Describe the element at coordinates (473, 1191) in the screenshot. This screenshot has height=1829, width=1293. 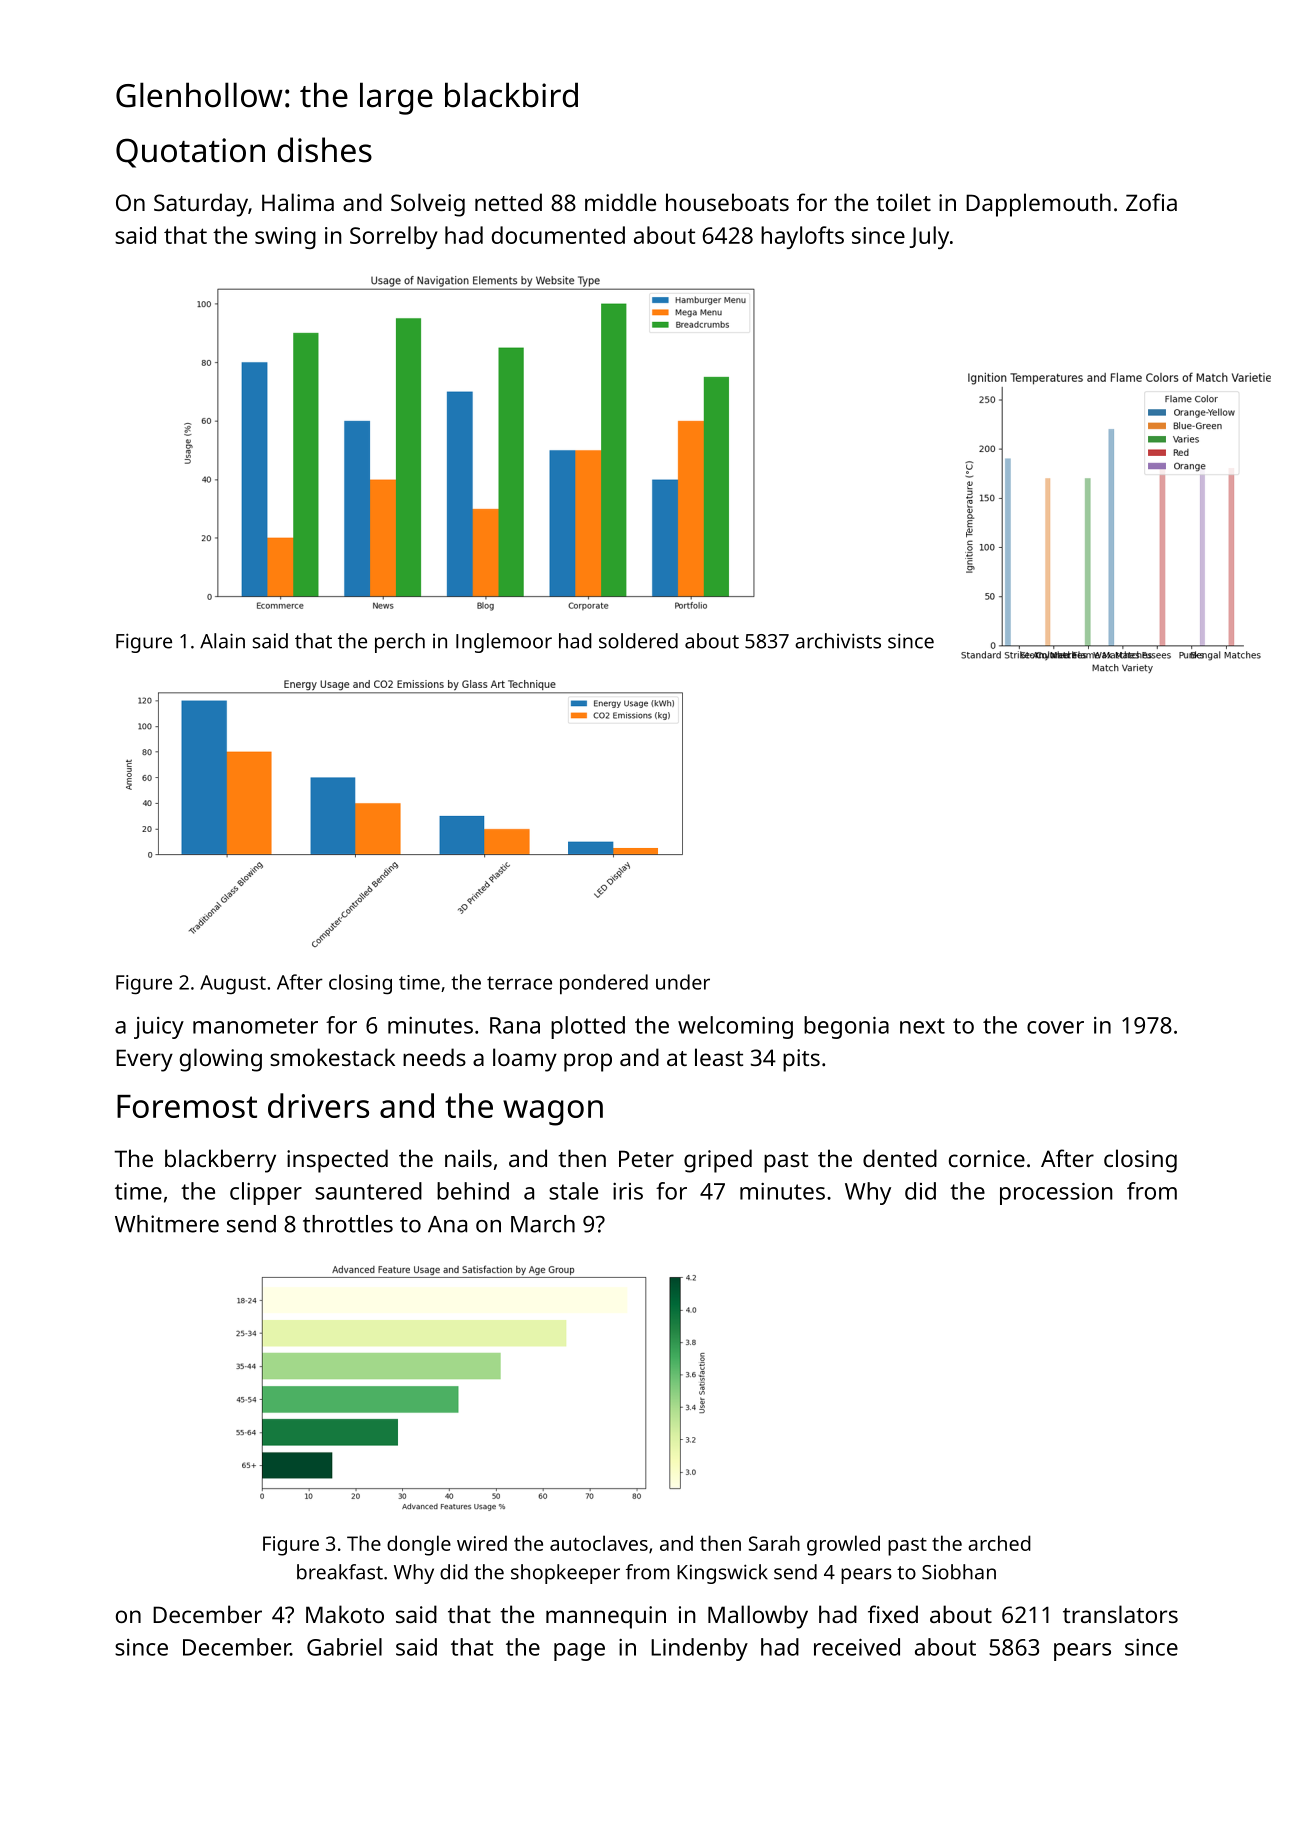
I see `behind` at that location.
